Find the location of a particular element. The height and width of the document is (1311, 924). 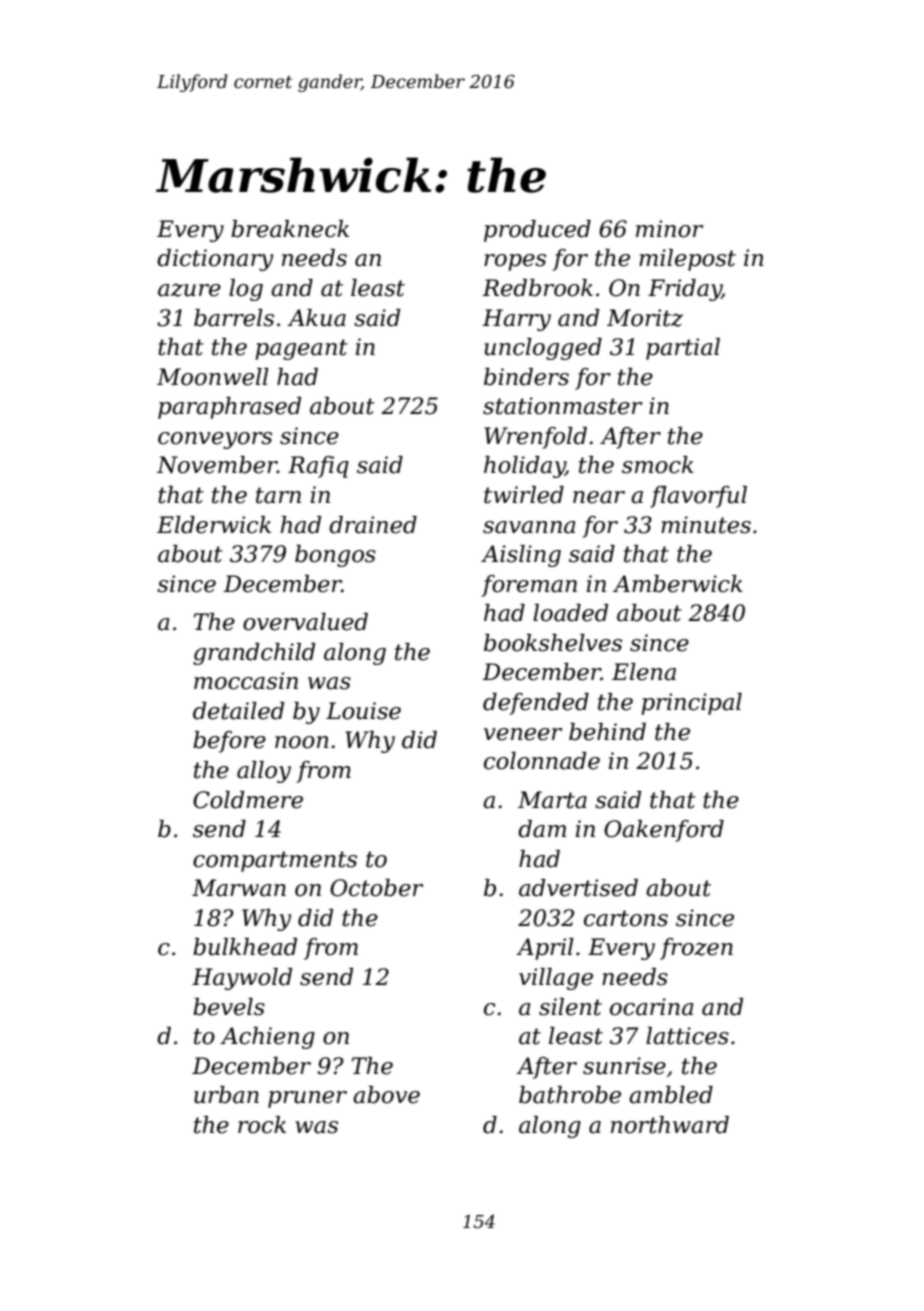

frozen is located at coordinates (696, 949).
